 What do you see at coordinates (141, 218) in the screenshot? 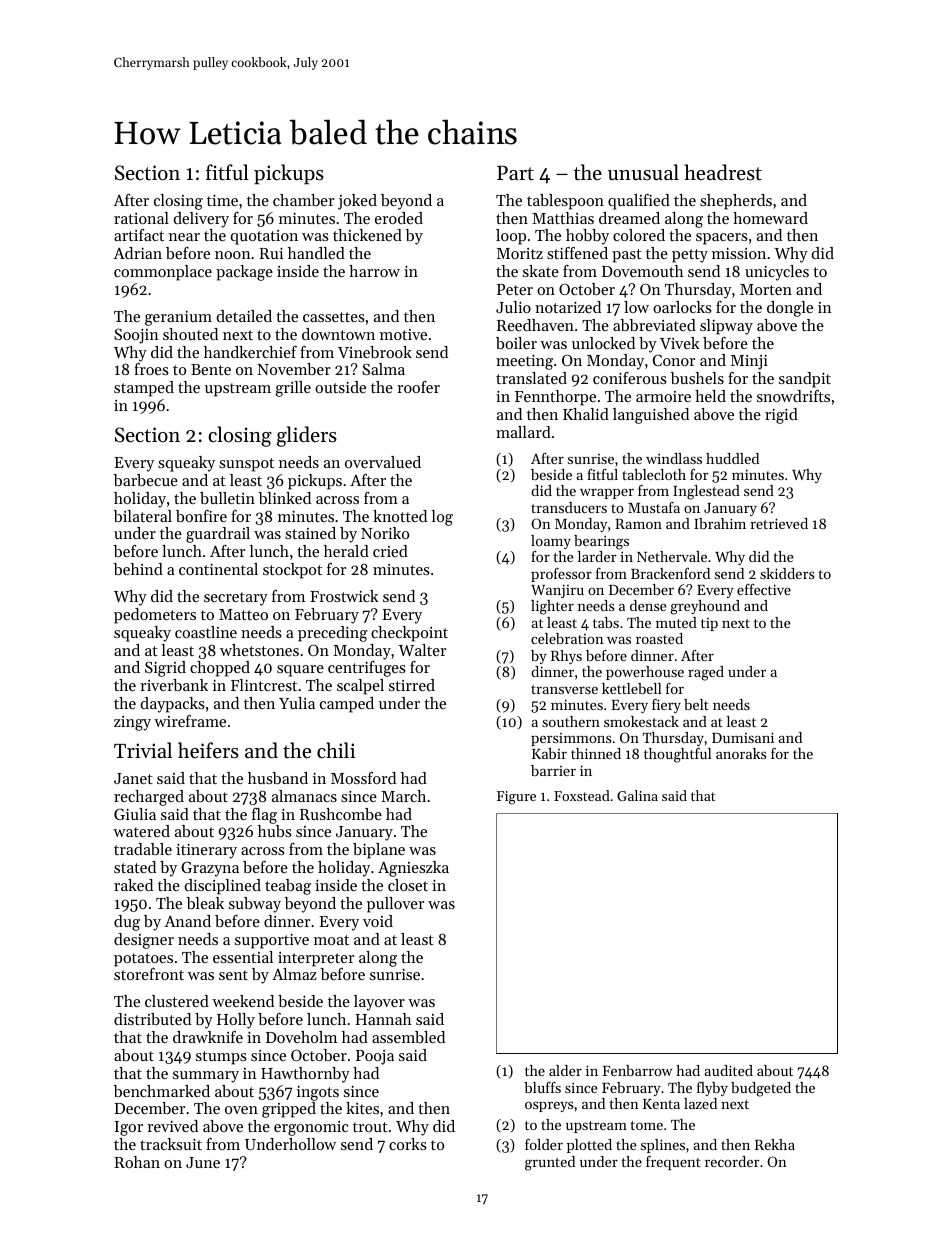
I see `rational` at bounding box center [141, 218].
